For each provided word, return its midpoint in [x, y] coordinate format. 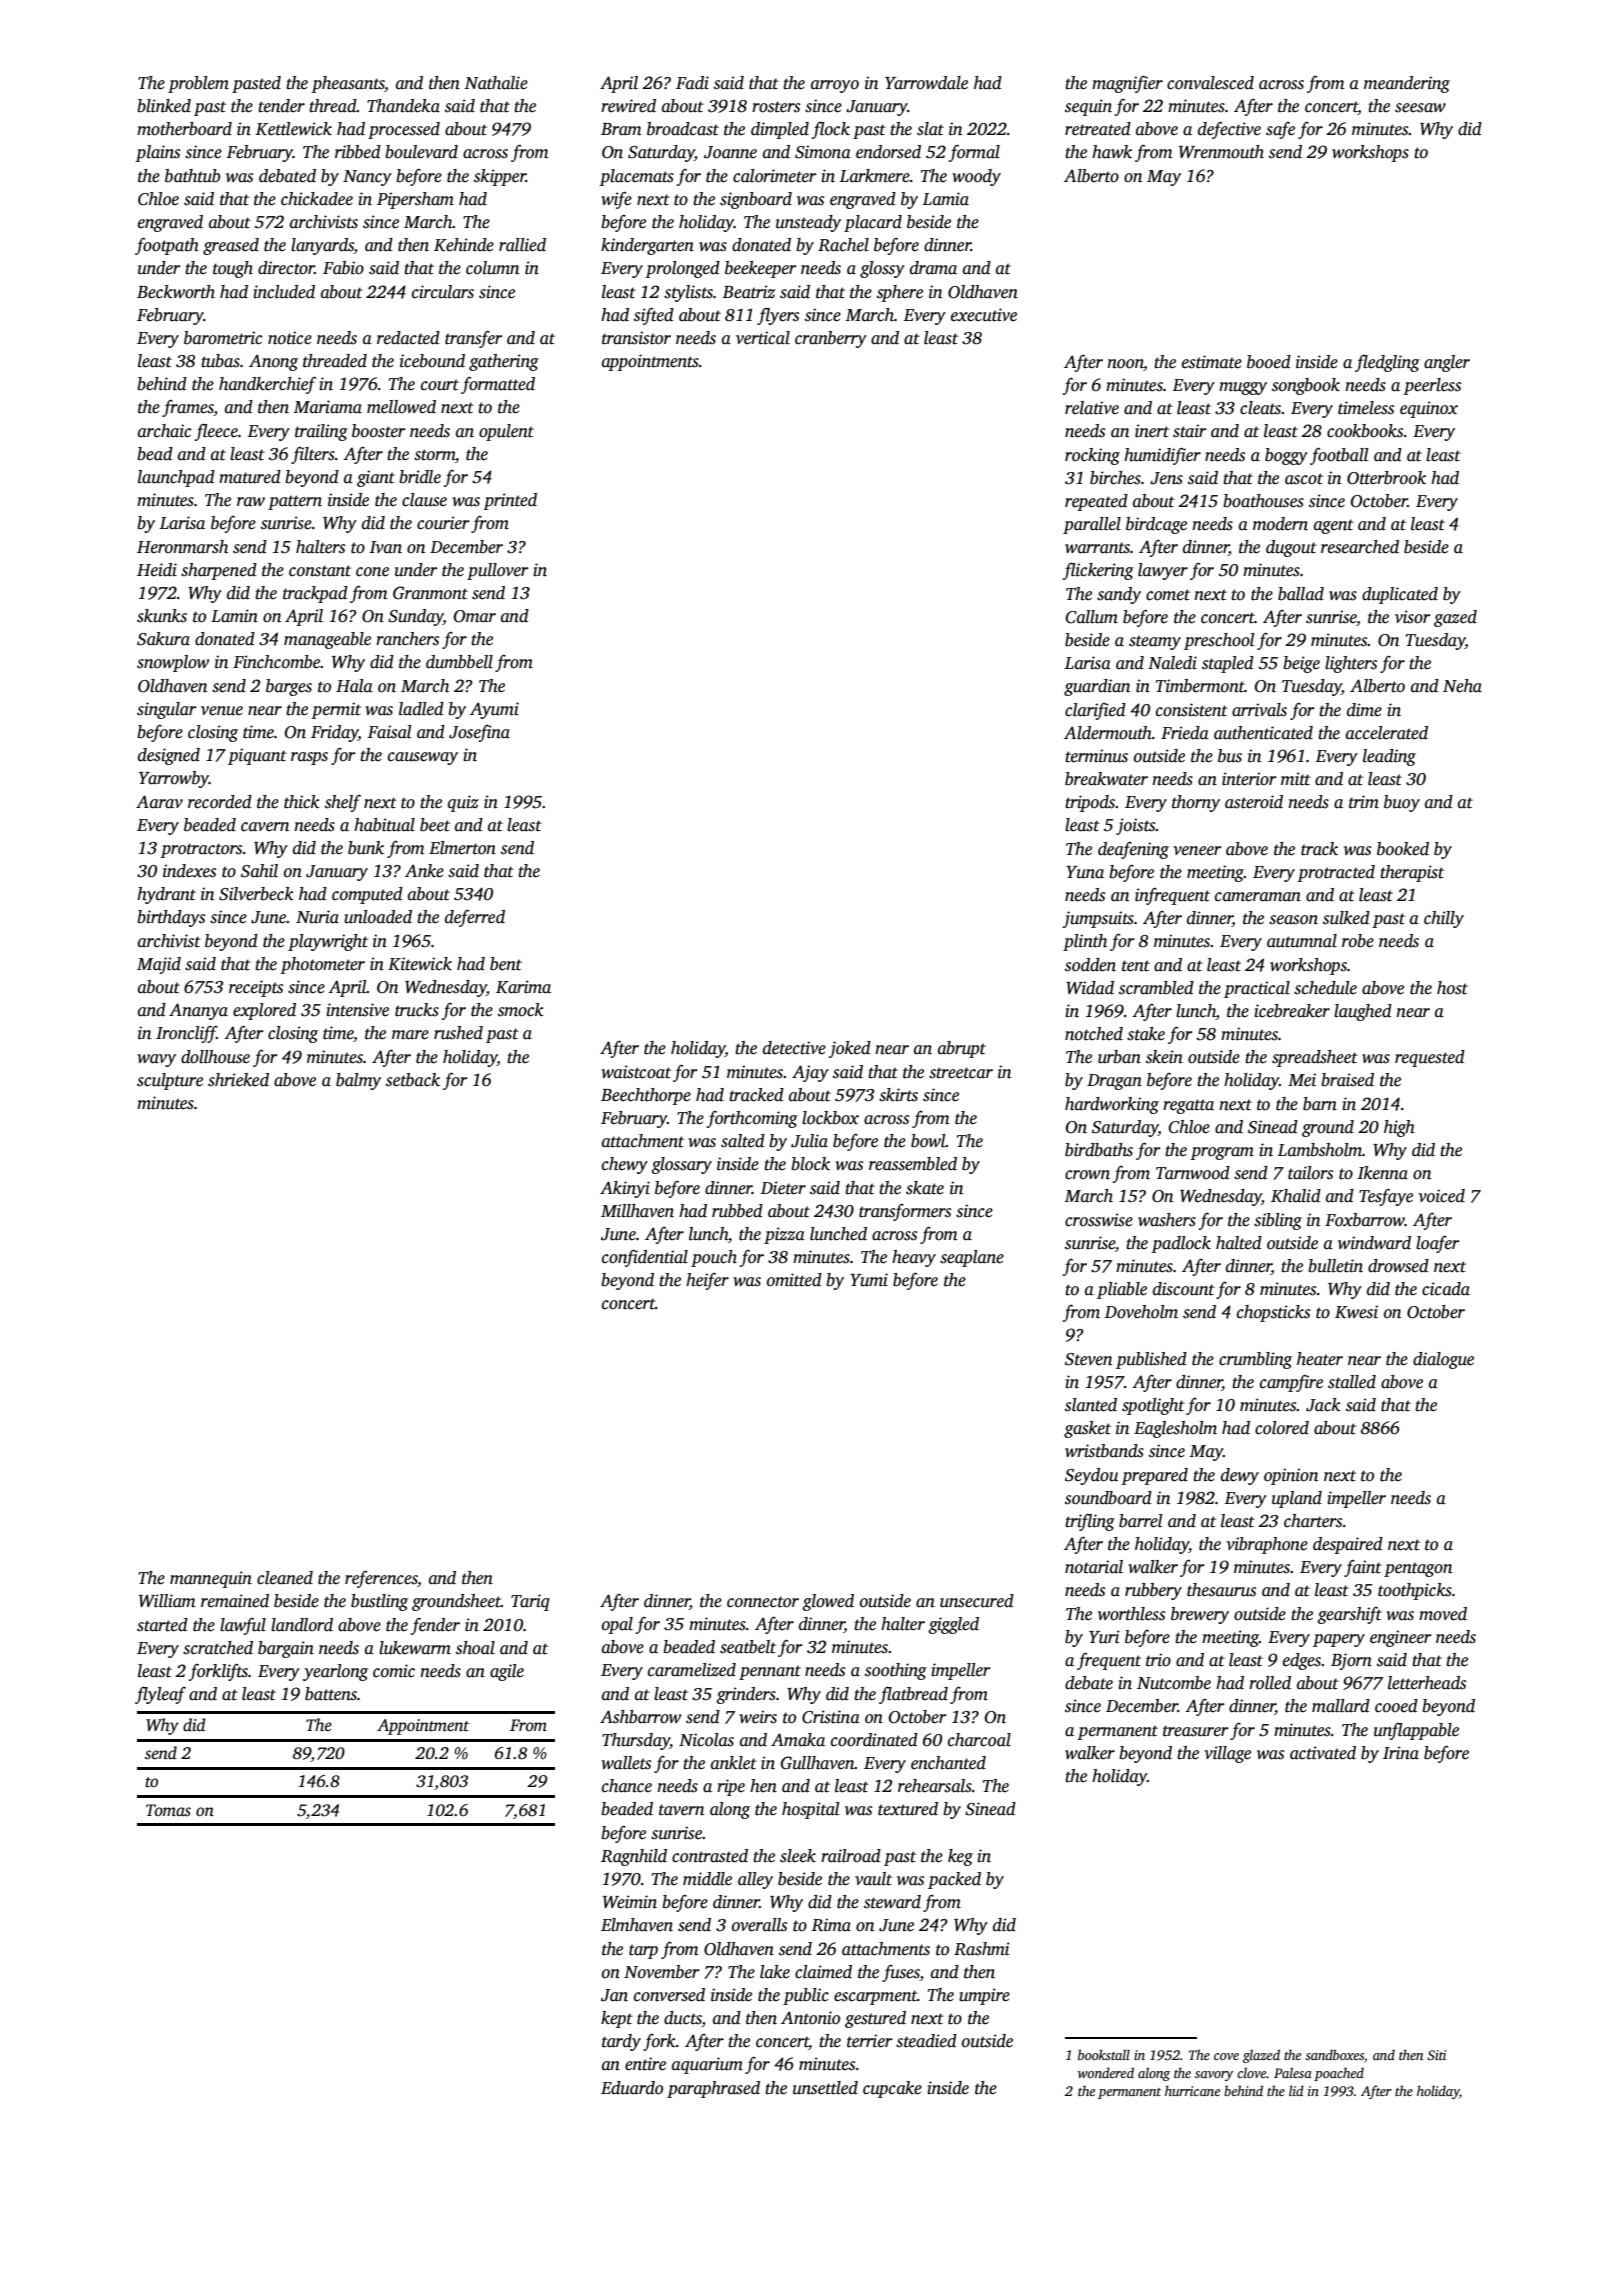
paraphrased [713, 2089]
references [381, 1579]
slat [930, 129]
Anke [424, 871]
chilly [1444, 919]
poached [1339, 2074]
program [1222, 1153]
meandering [1407, 84]
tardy [621, 2042]
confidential [645, 1258]
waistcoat [636, 1072]
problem [198, 84]
